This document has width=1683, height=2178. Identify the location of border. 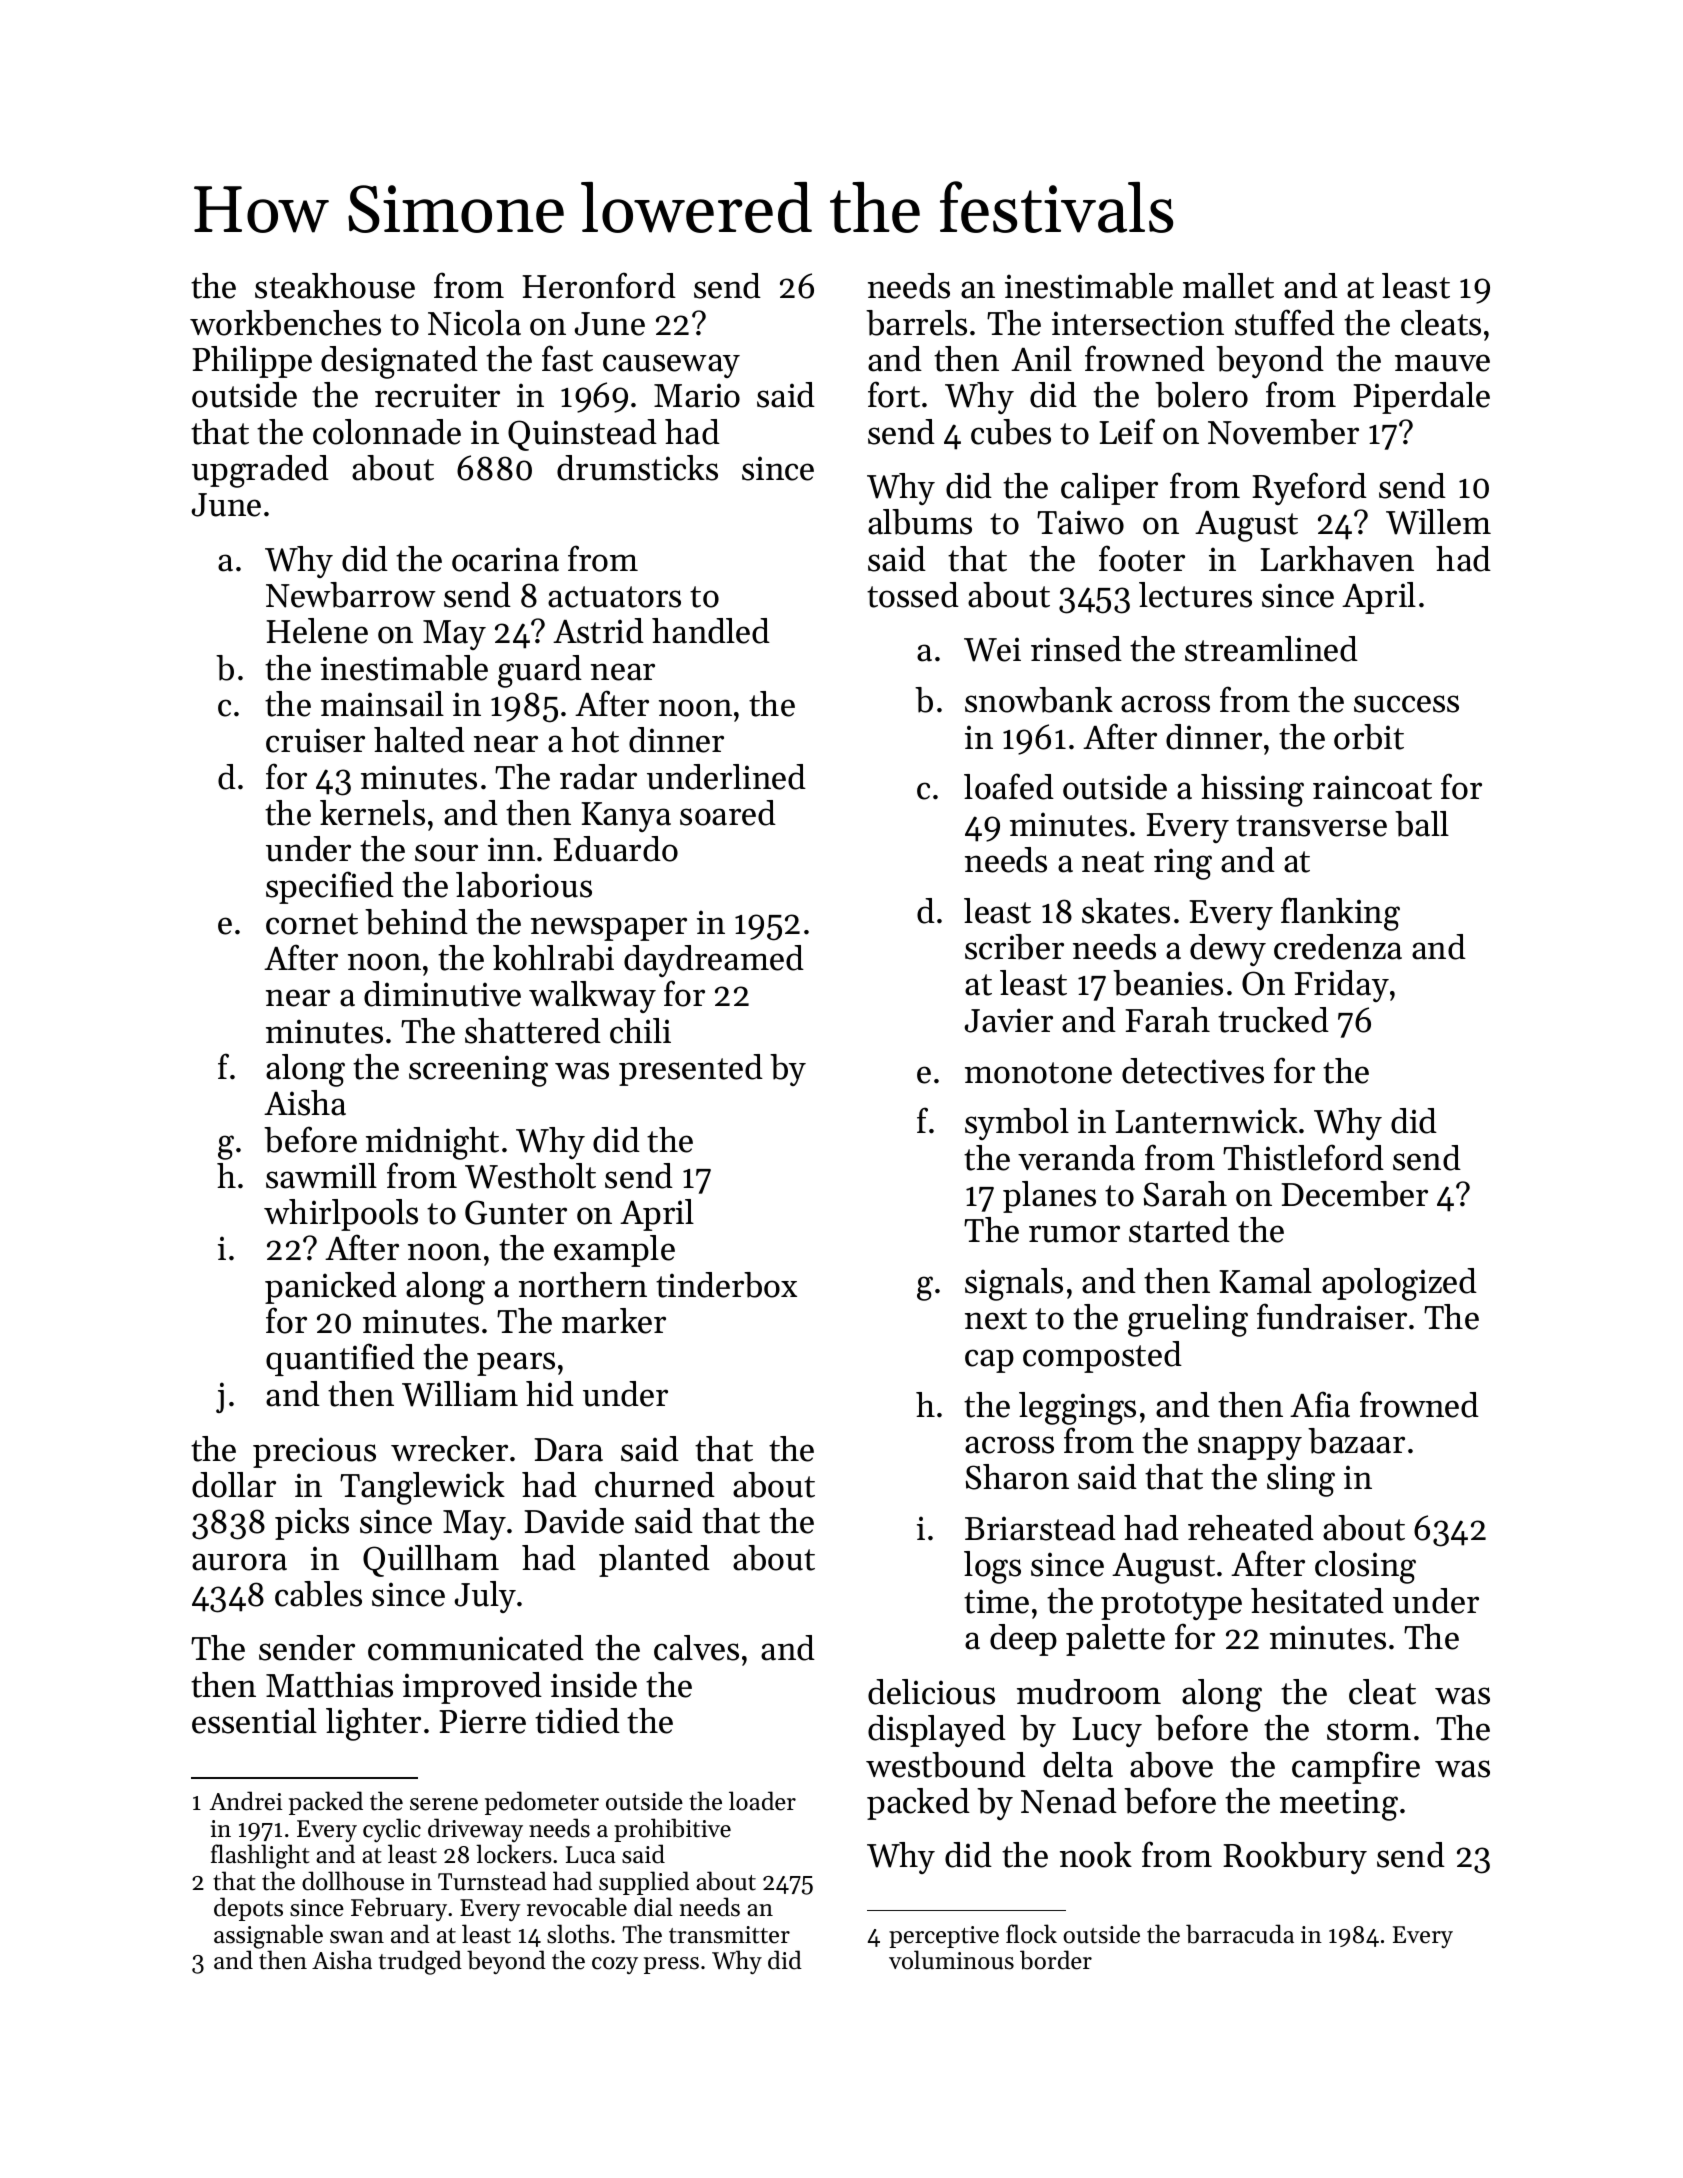
(1056, 1960).
